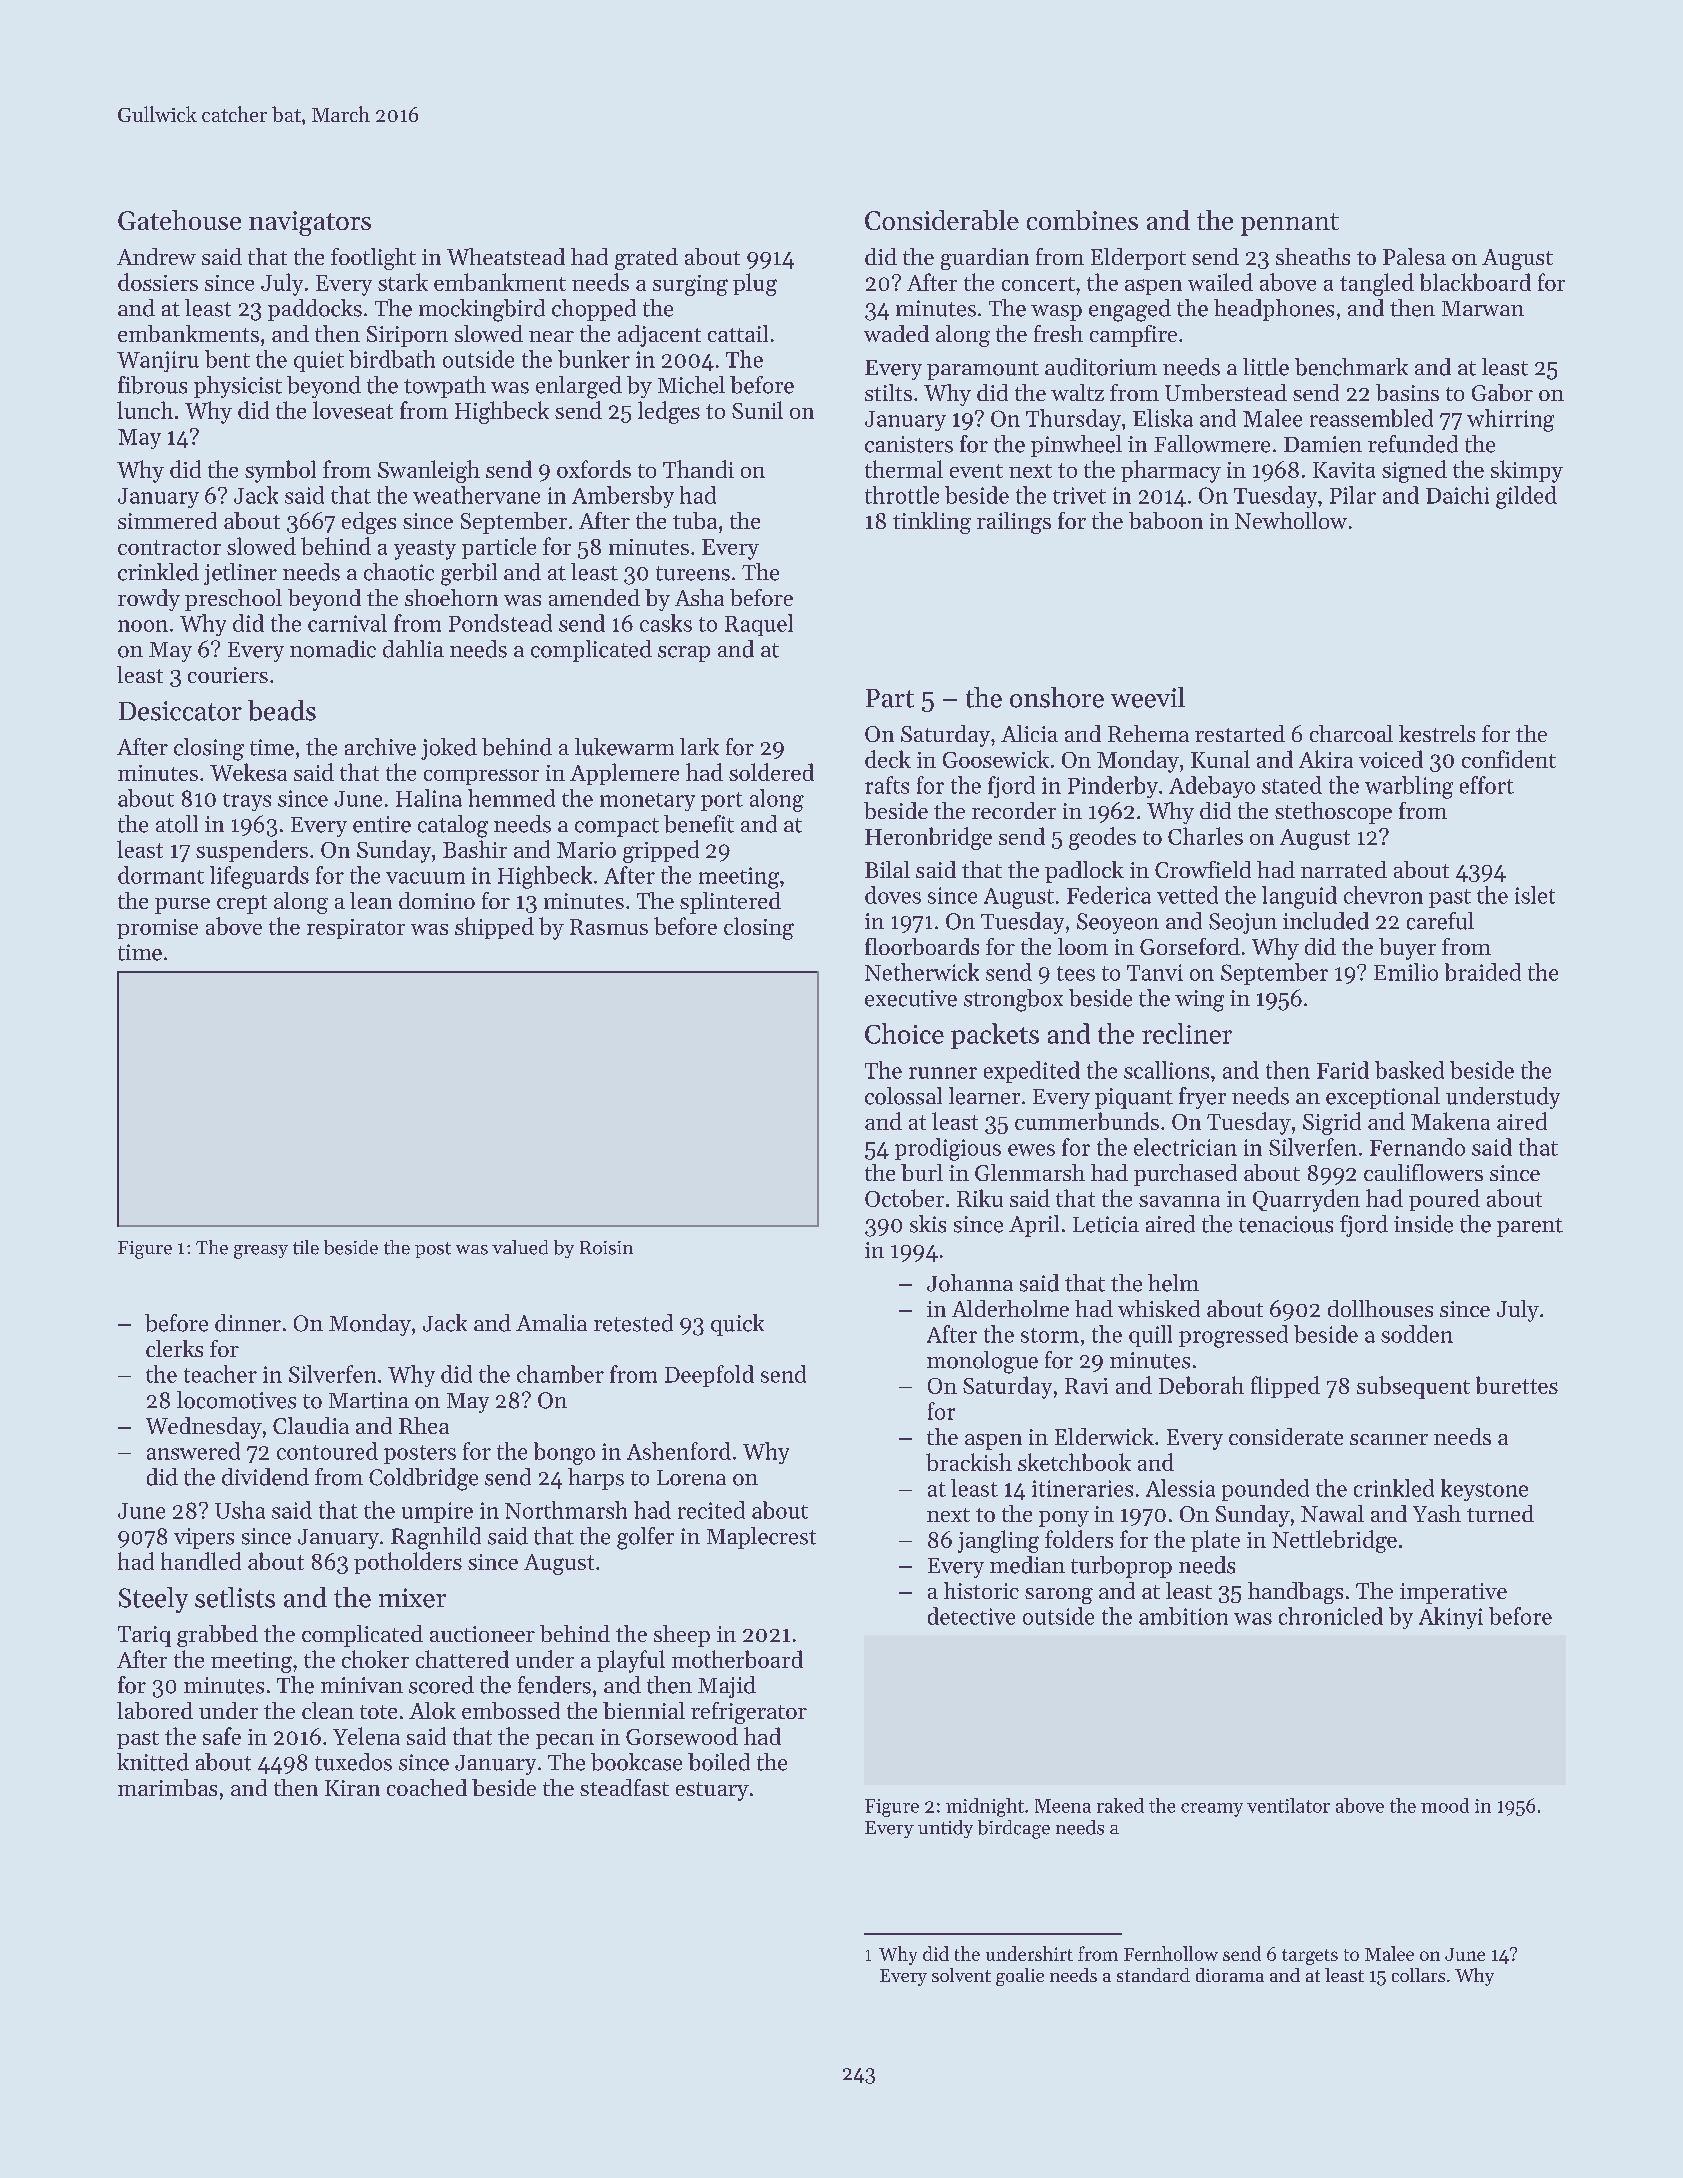 The image size is (1683, 2178). I want to click on solvent, so click(961, 1975).
